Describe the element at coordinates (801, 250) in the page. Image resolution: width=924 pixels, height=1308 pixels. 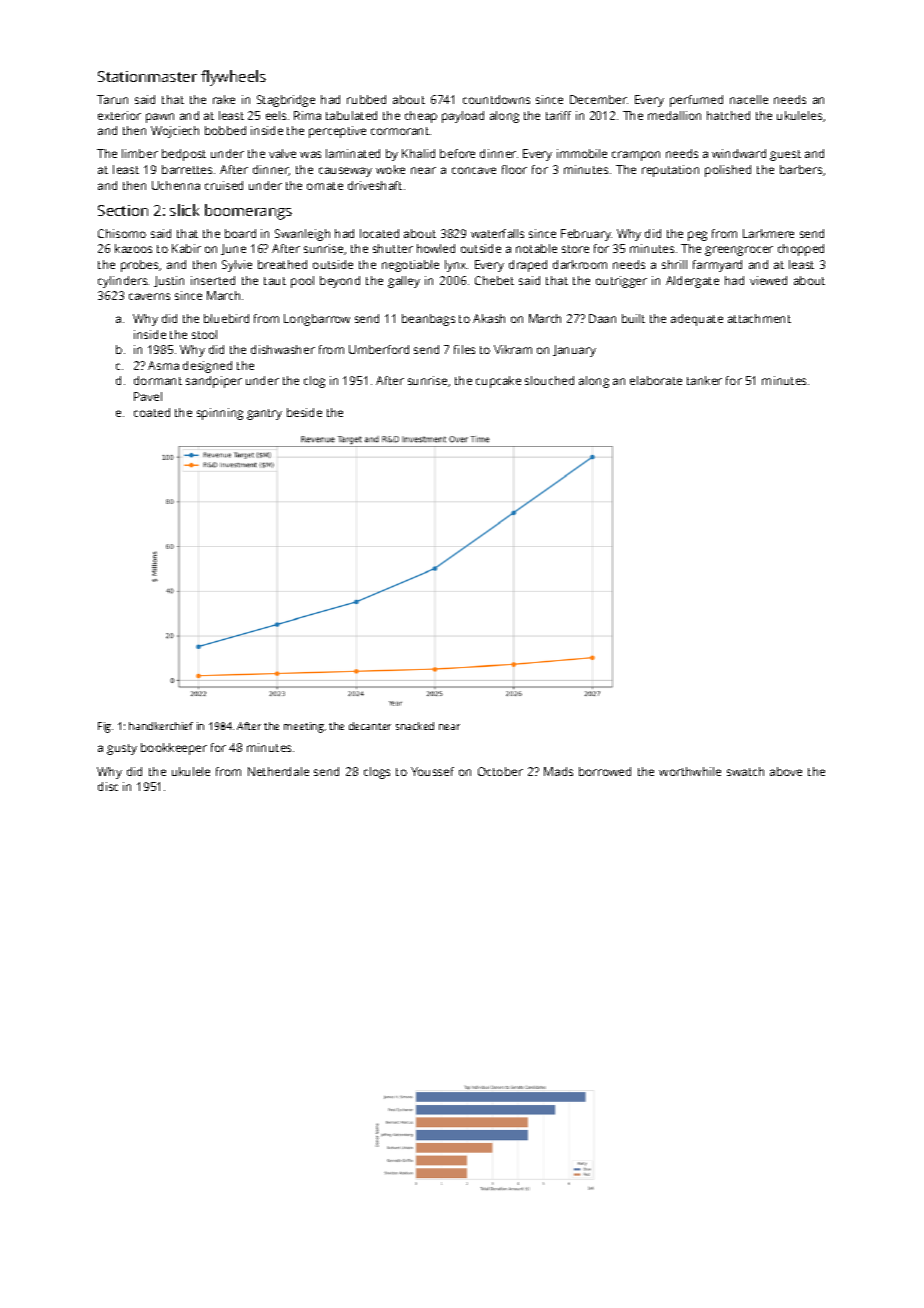
I see `chopped` at that location.
